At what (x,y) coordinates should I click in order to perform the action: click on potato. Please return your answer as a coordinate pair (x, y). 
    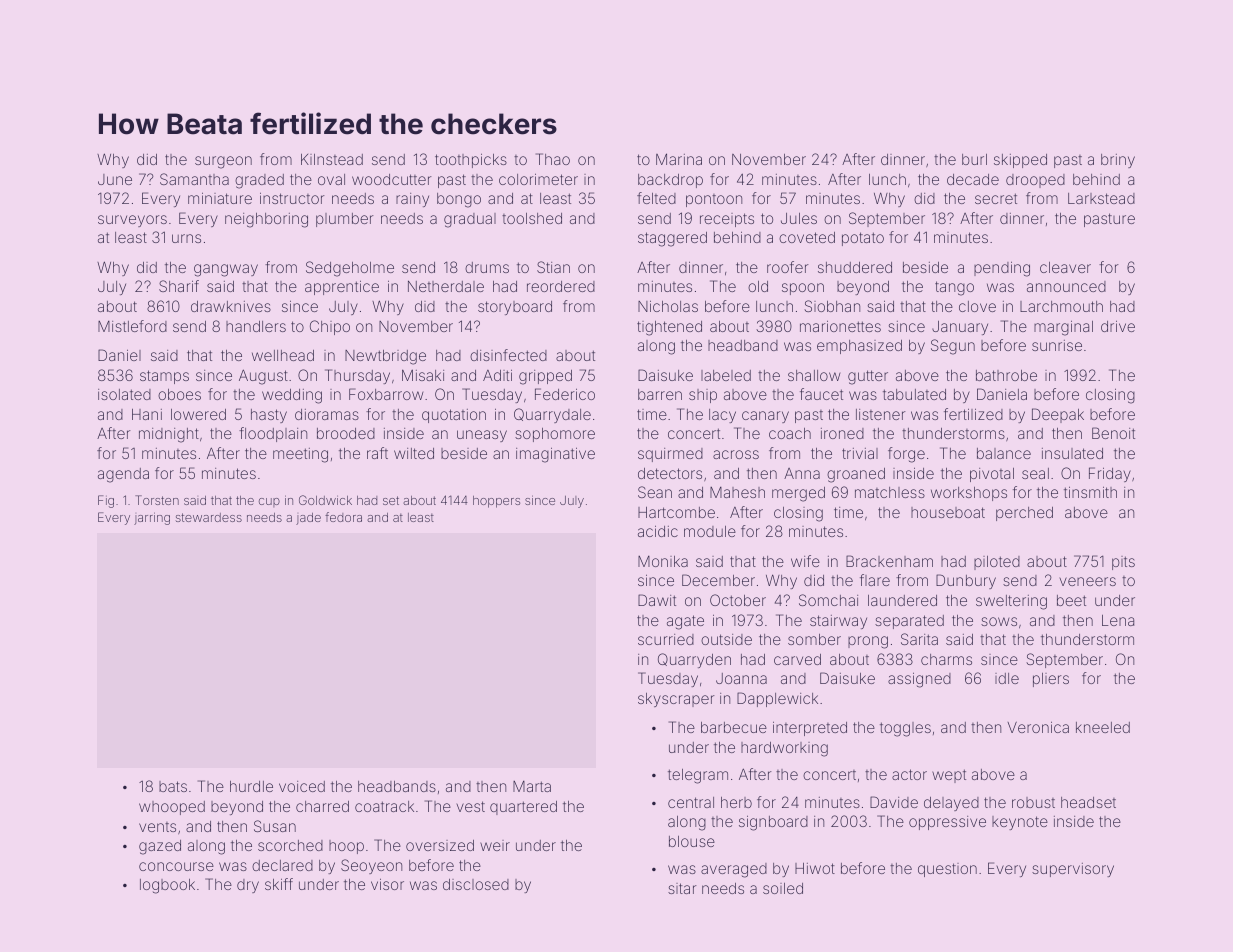
    Looking at the image, I should click on (863, 239).
